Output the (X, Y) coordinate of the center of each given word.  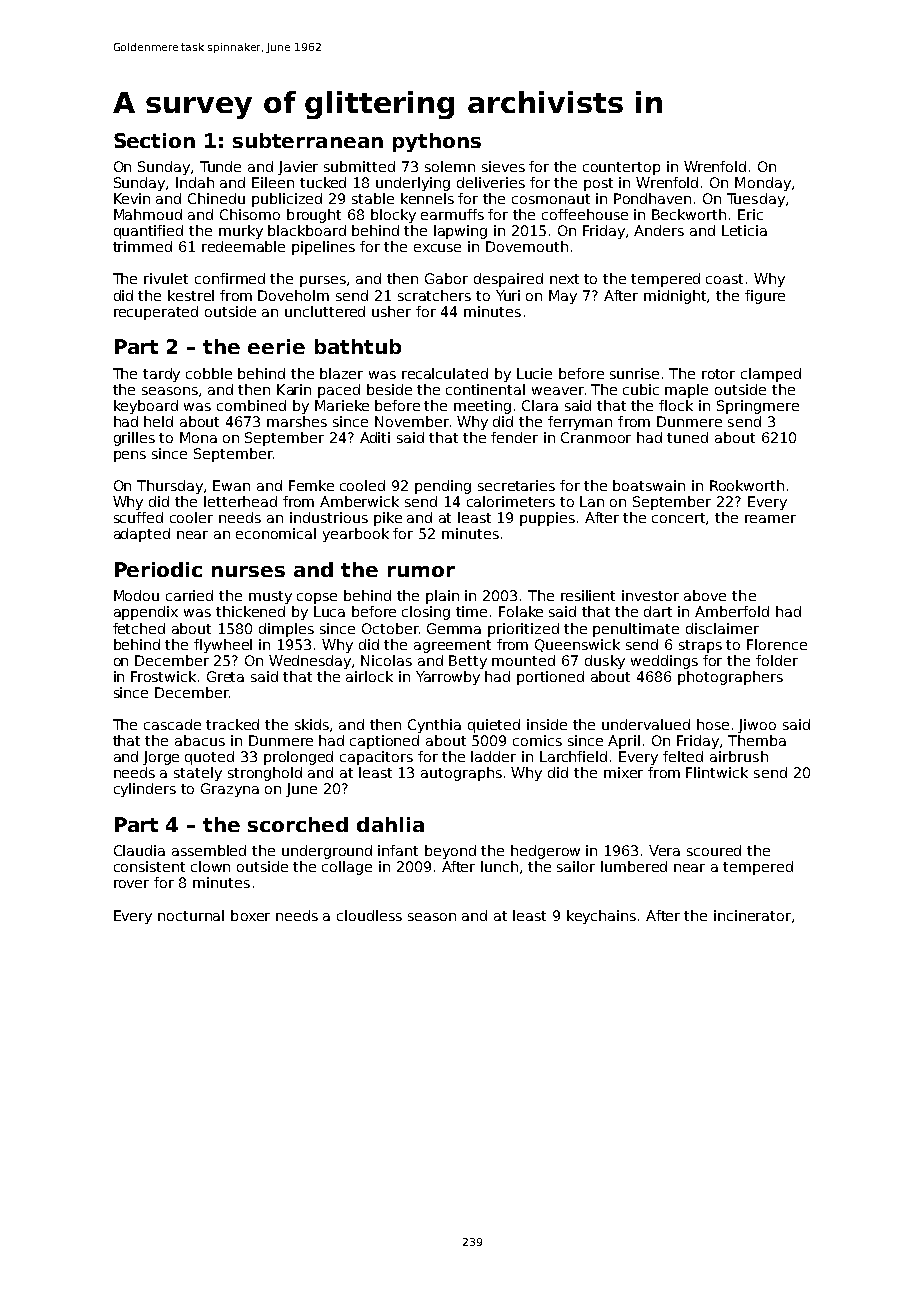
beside (389, 389)
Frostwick (163, 676)
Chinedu (216, 198)
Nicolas (386, 660)
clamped (771, 375)
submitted (359, 166)
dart (658, 611)
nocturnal (191, 915)
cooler (191, 517)
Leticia (744, 230)
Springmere (758, 407)
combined (251, 405)
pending (443, 487)
